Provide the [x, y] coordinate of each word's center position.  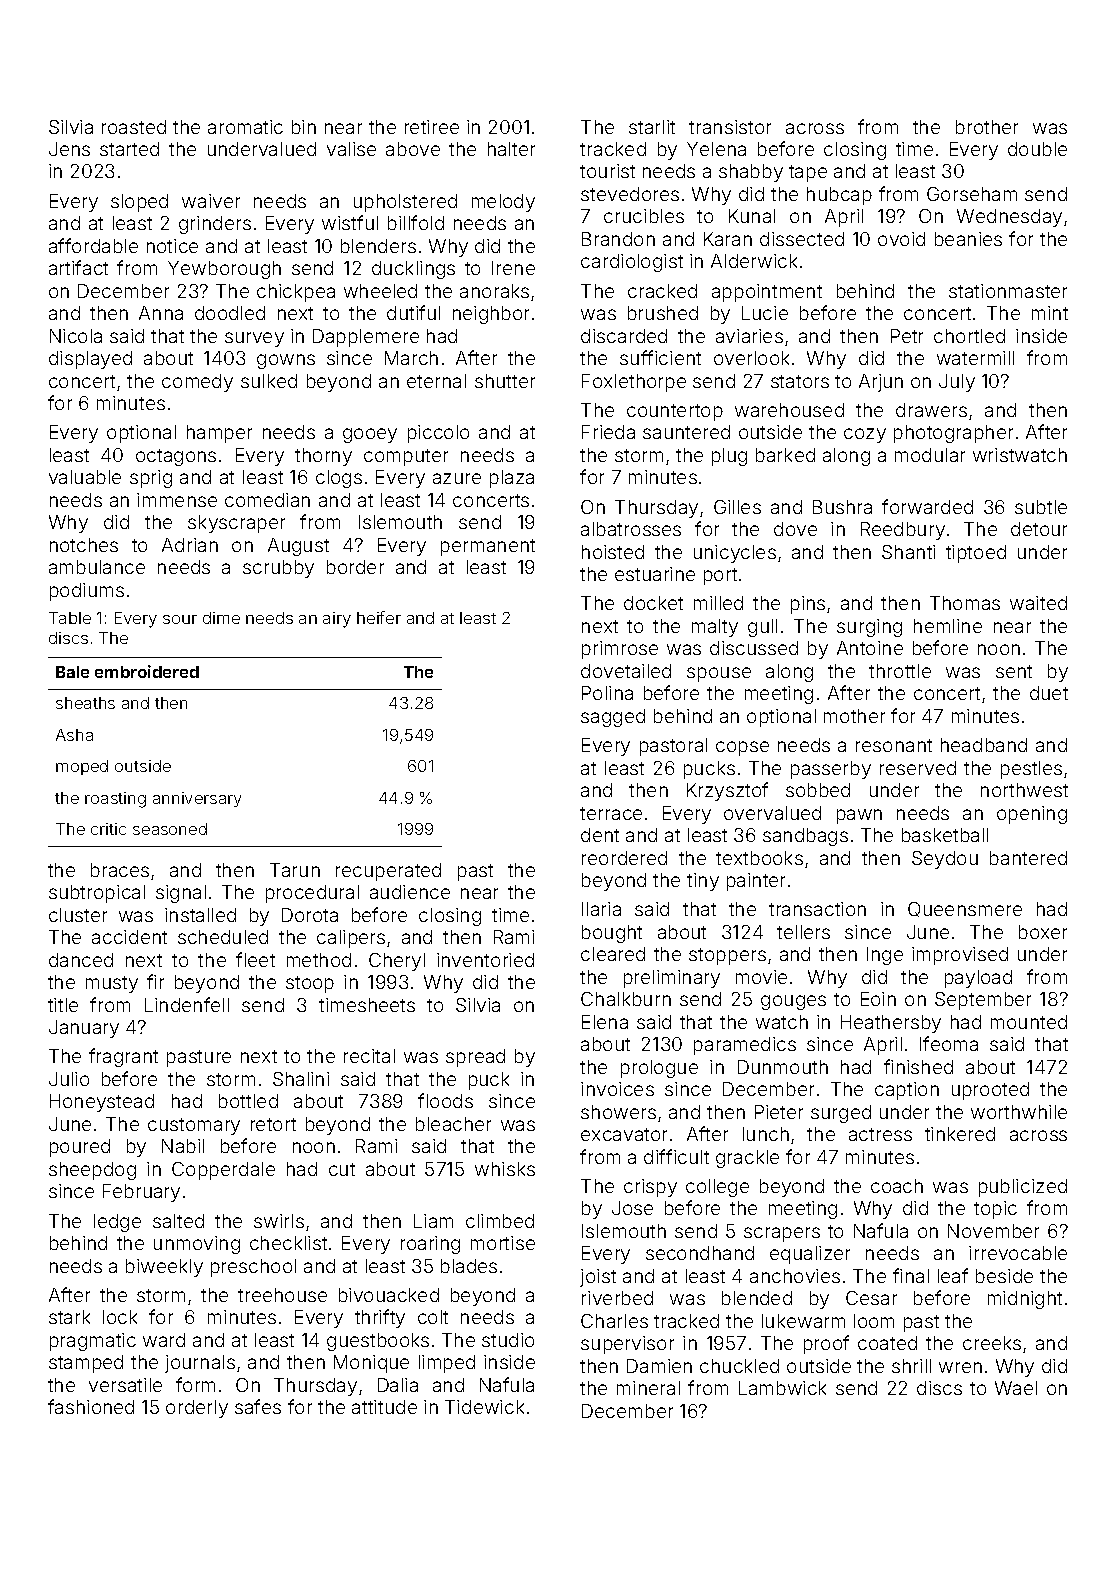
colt [433, 1317]
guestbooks [378, 1342]
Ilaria [601, 909]
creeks [992, 1343]
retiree [432, 127]
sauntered [686, 432]
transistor [730, 127]
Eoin [878, 999]
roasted [134, 127]
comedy [197, 383]
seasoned [170, 829]
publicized [1023, 1188]
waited [1038, 603]
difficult [676, 1156]
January [84, 1029]
